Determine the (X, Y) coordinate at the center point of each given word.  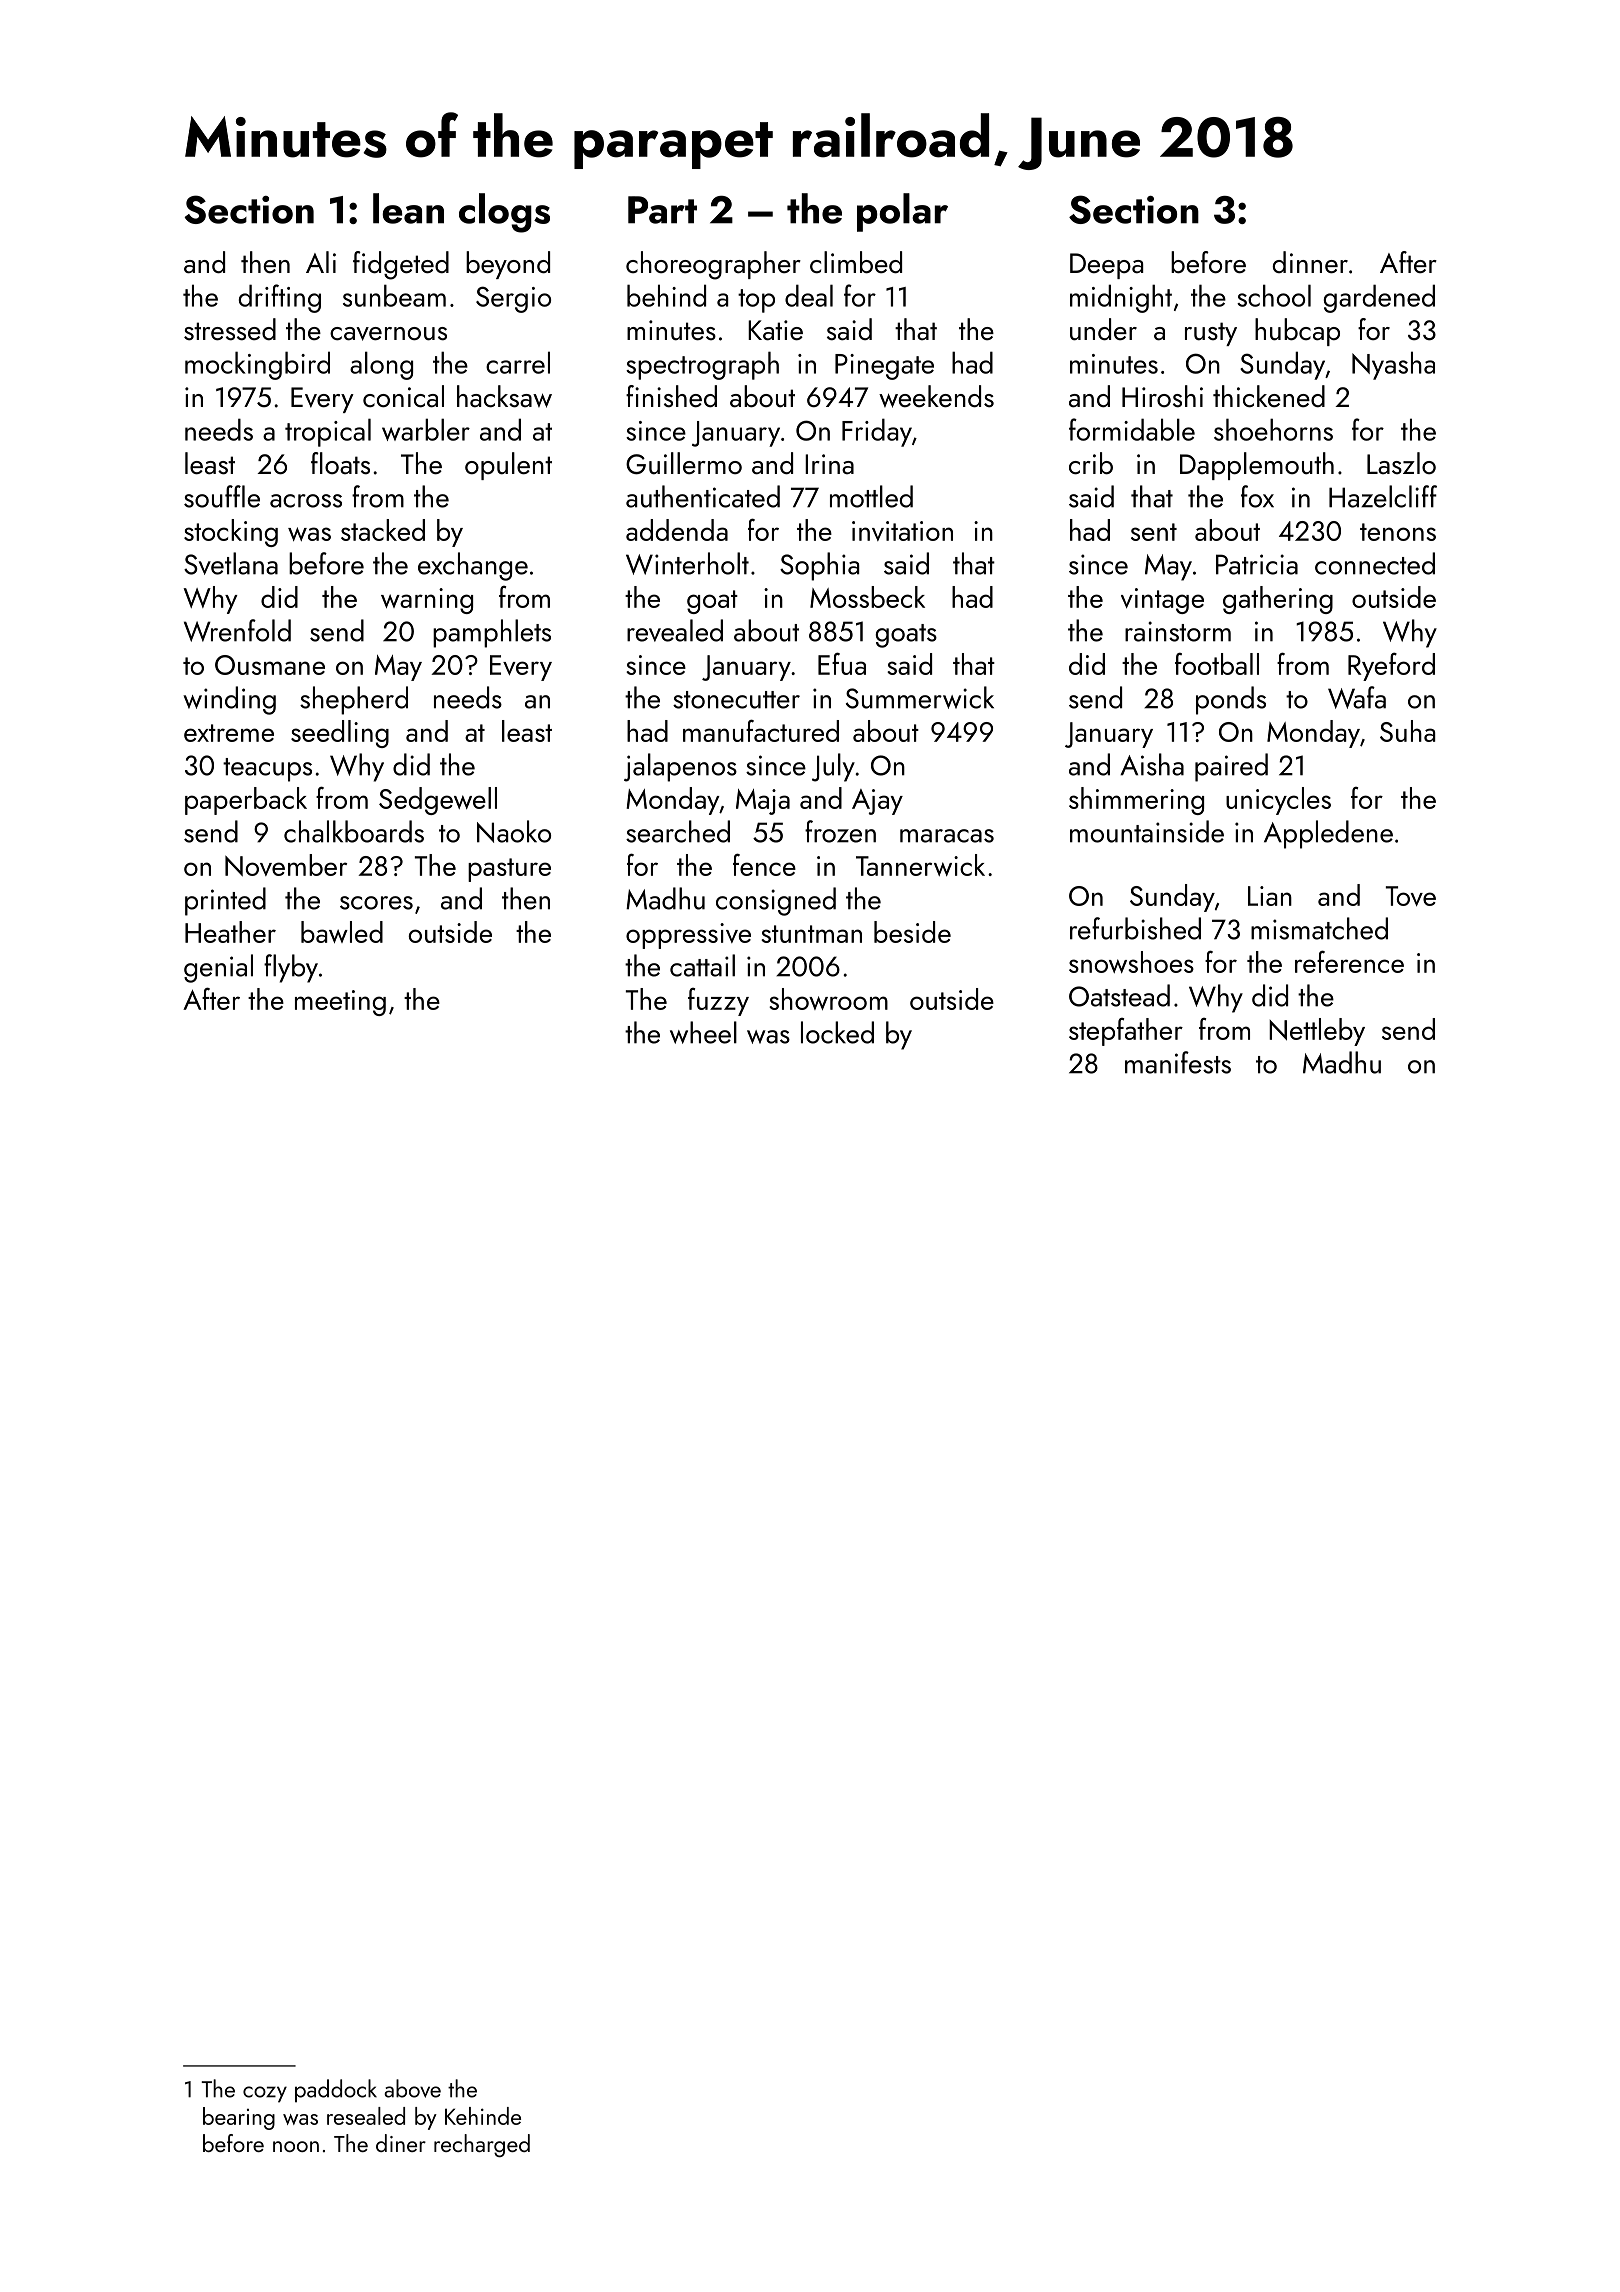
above (412, 2088)
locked (837, 1032)
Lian (1270, 896)
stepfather (1126, 1032)
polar (902, 212)
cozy (265, 2094)
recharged (482, 2145)
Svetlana (231, 563)
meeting (340, 1003)
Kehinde (483, 2116)
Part (662, 210)
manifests (1178, 1062)
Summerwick (920, 697)
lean (408, 208)
